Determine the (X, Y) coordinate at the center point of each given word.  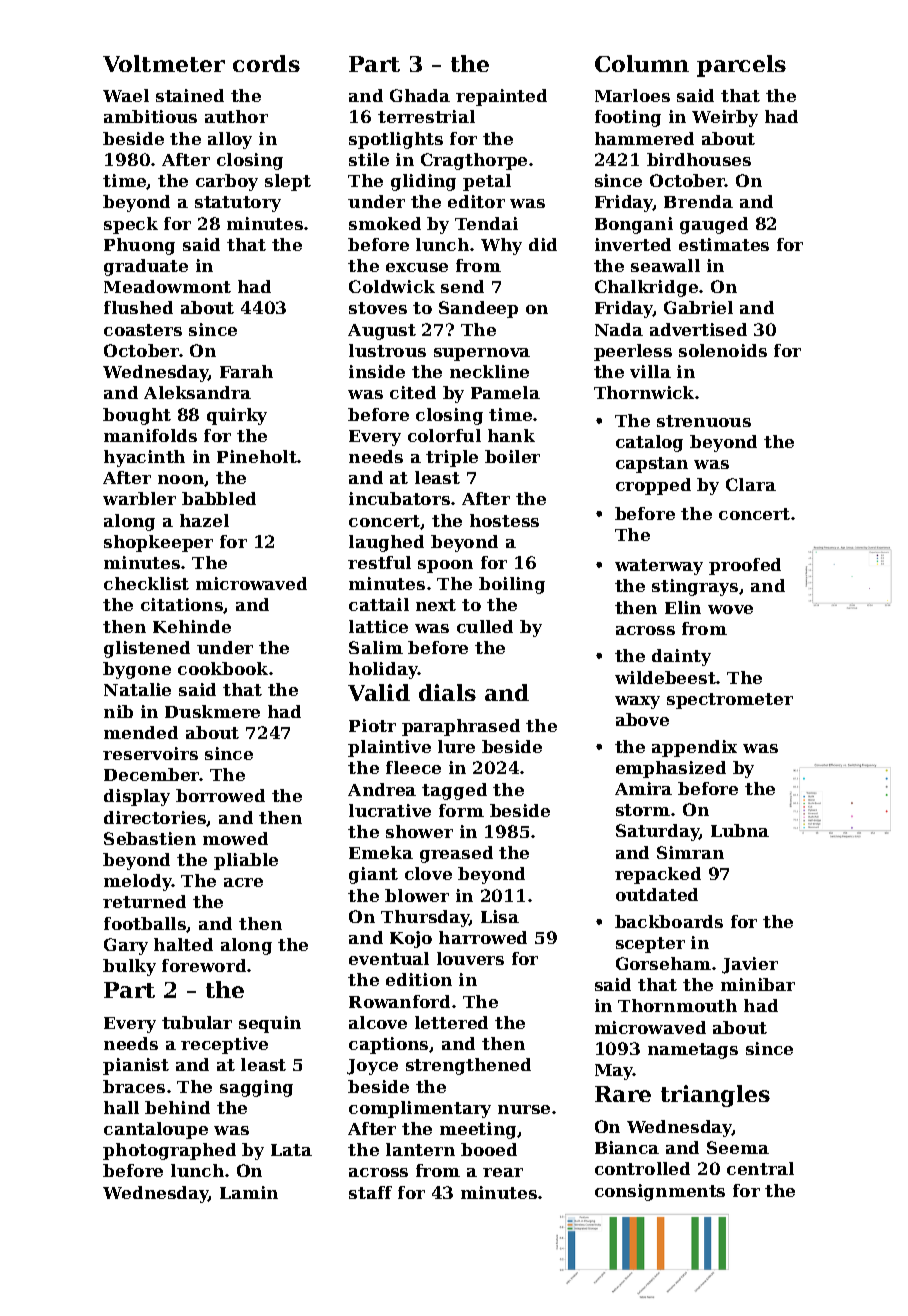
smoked (385, 223)
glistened (147, 649)
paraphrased (461, 727)
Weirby (725, 118)
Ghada (420, 95)
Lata (291, 1150)
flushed (138, 307)
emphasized (671, 769)
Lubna (740, 830)
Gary (126, 946)
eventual (389, 958)
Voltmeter (164, 63)
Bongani (634, 225)
